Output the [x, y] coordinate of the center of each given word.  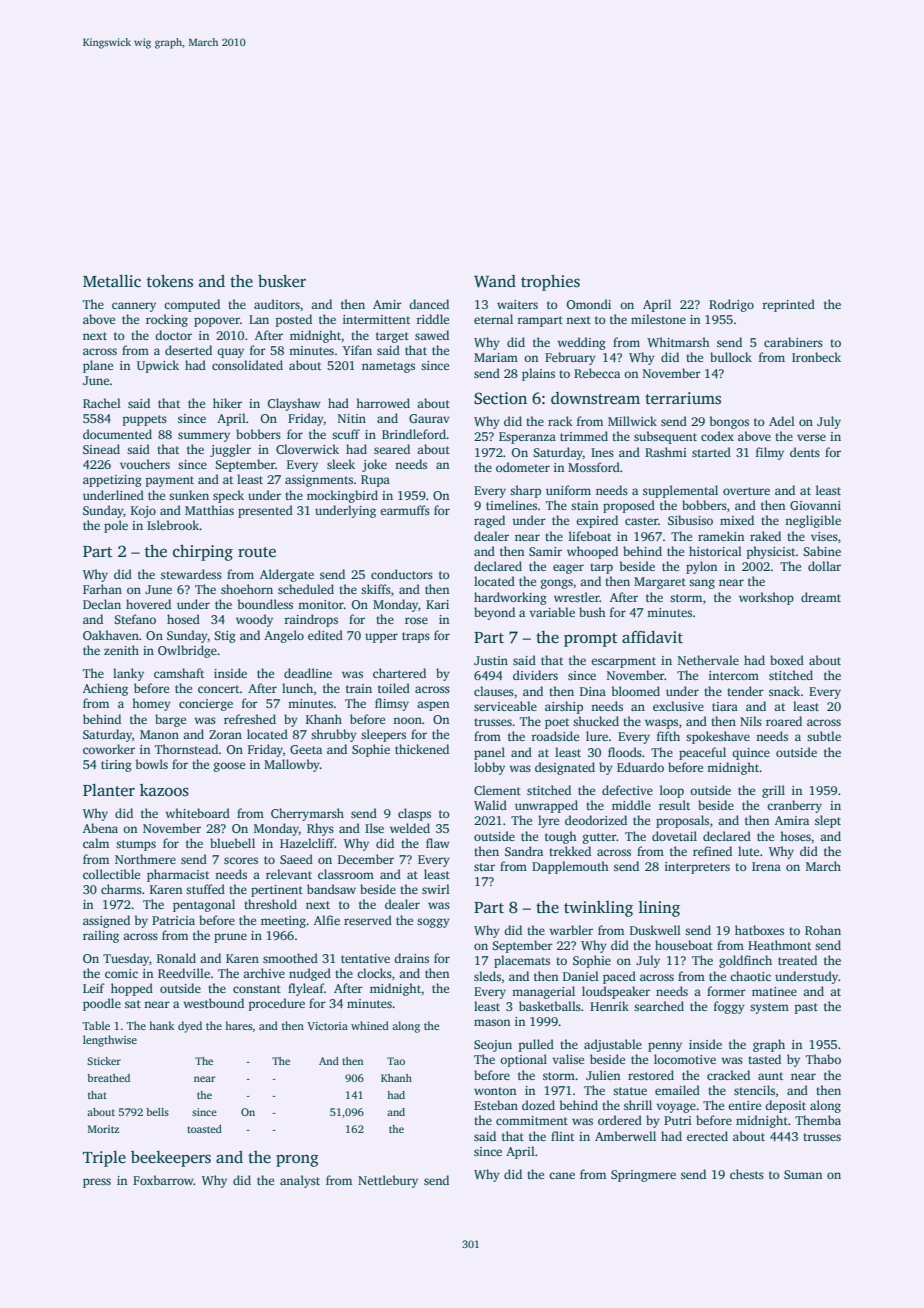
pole [116, 526]
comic [121, 973]
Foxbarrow [163, 1180]
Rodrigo [731, 305]
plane [98, 366]
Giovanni [815, 505]
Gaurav [429, 418]
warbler [571, 930]
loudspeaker [616, 992]
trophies [550, 283]
